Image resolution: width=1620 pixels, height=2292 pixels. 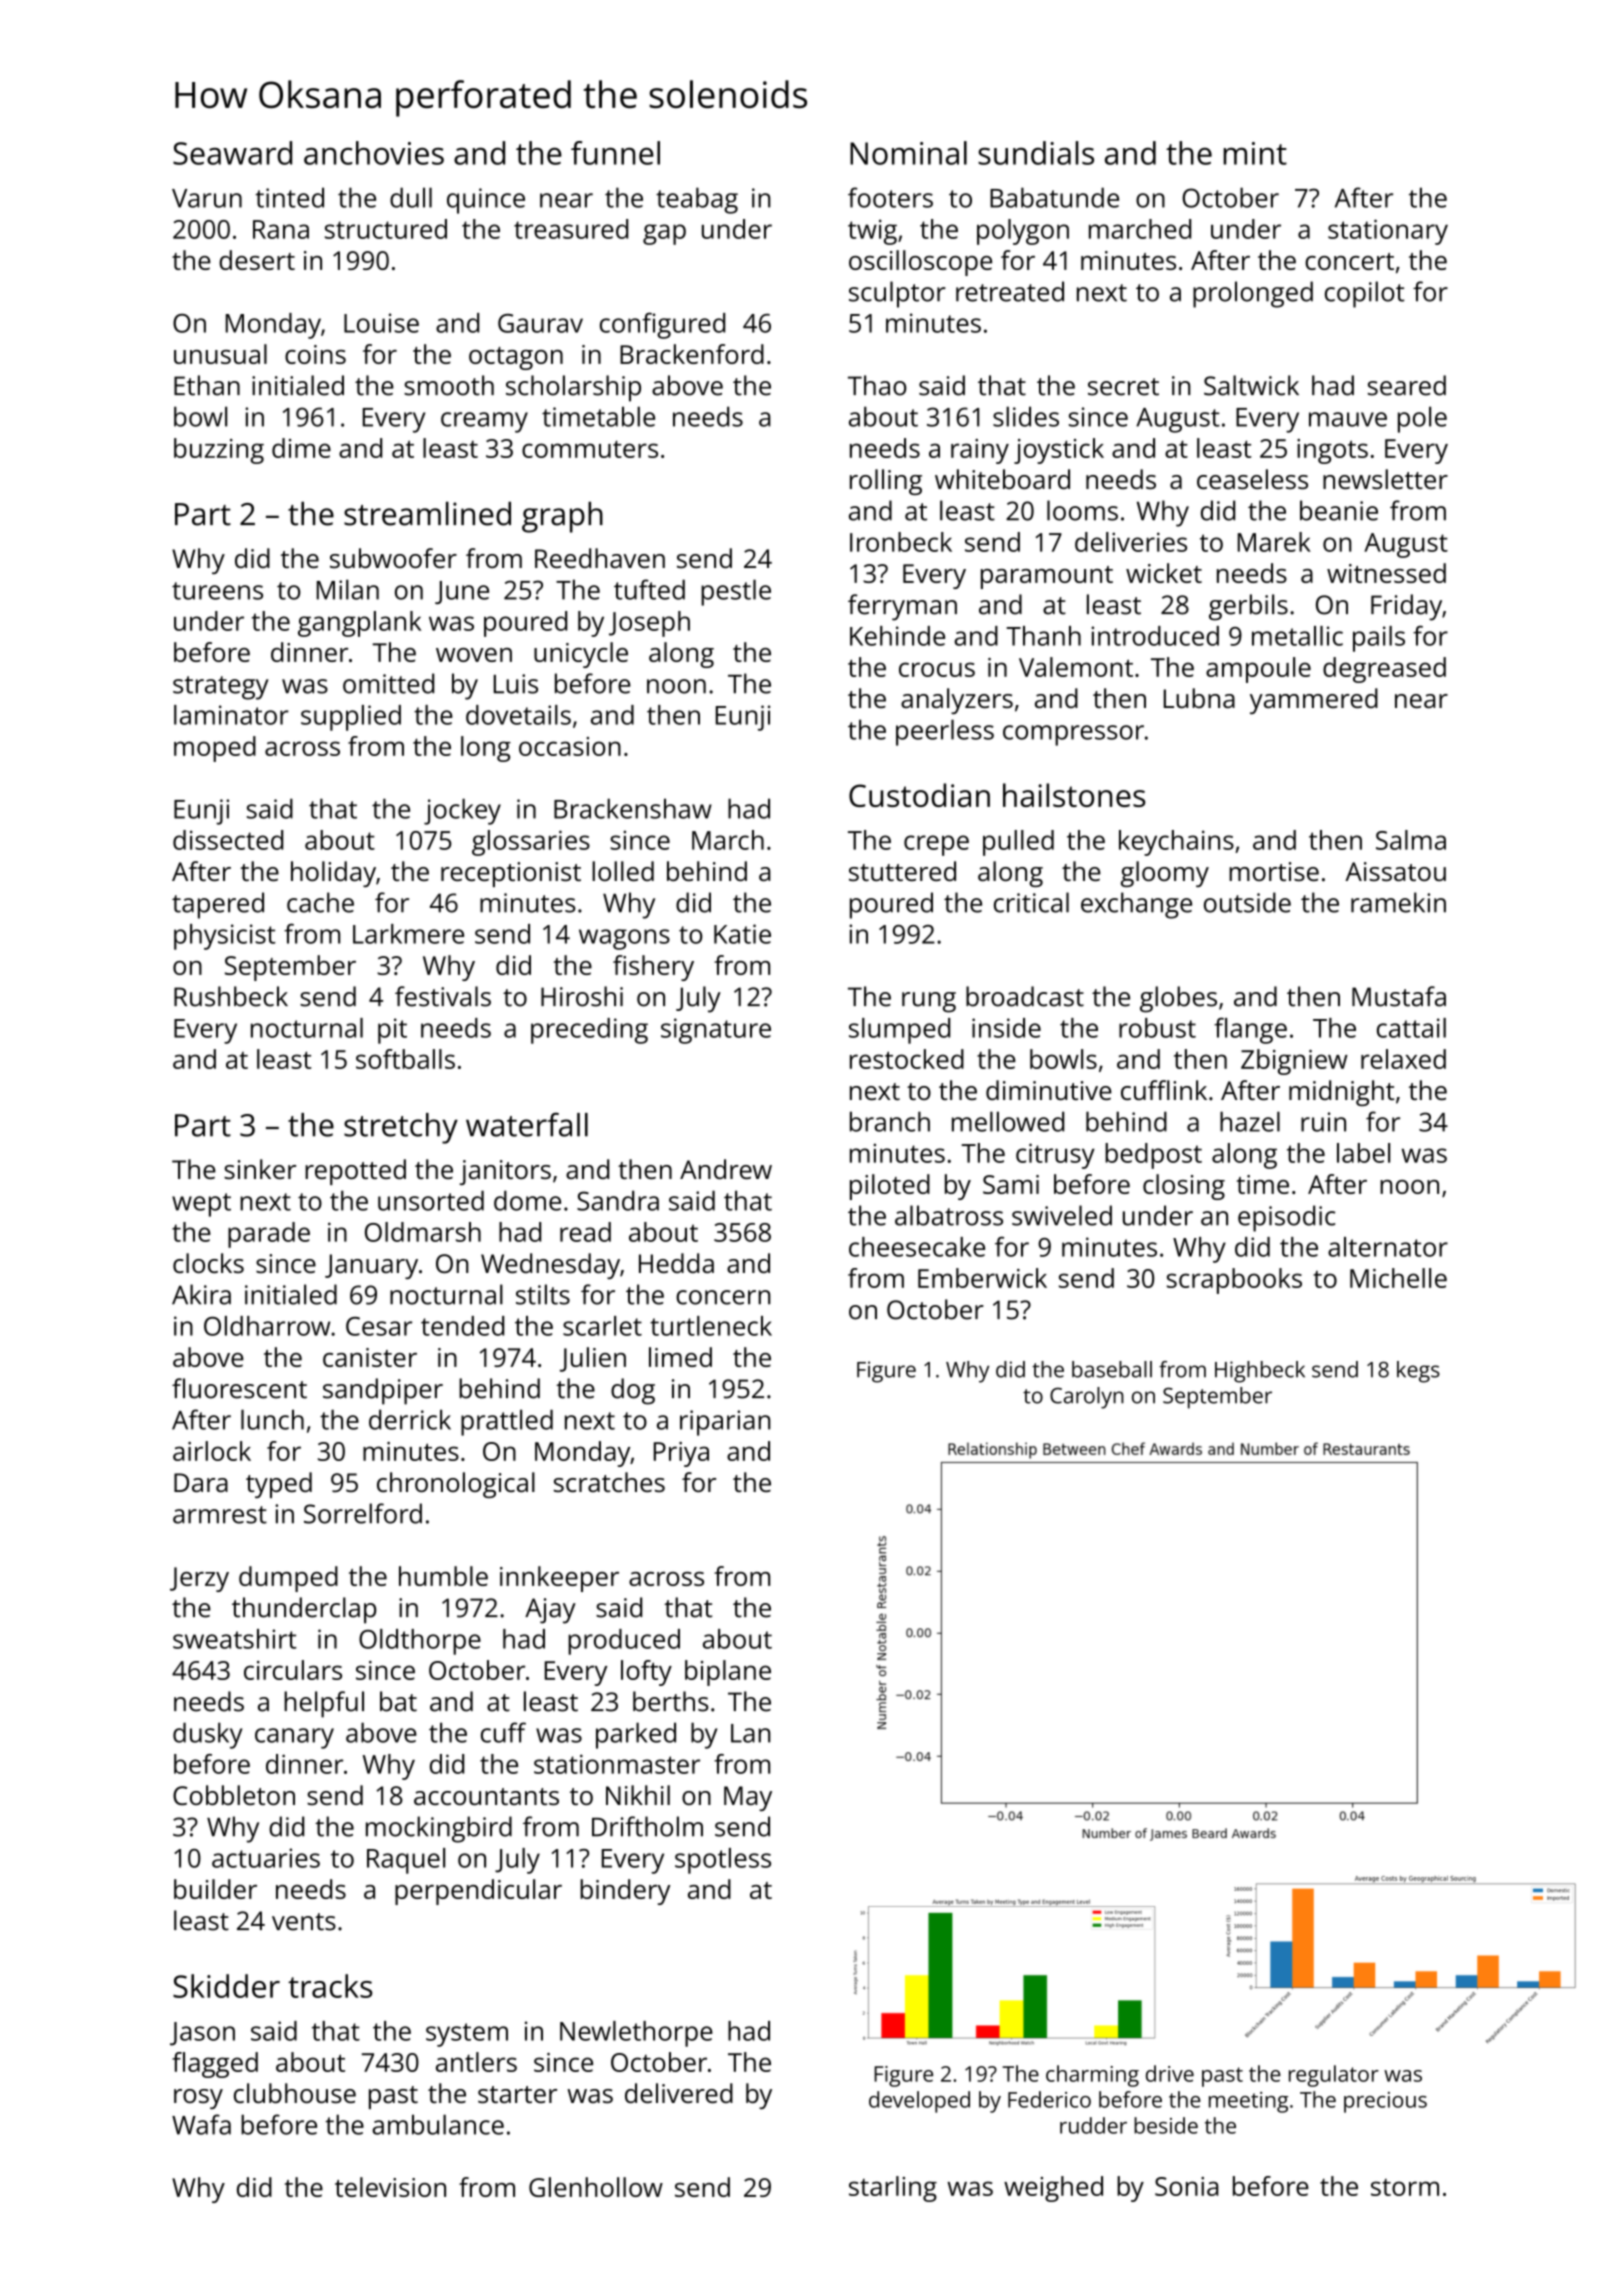 What do you see at coordinates (1062, 1215) in the page?
I see `swiveled` at bounding box center [1062, 1215].
